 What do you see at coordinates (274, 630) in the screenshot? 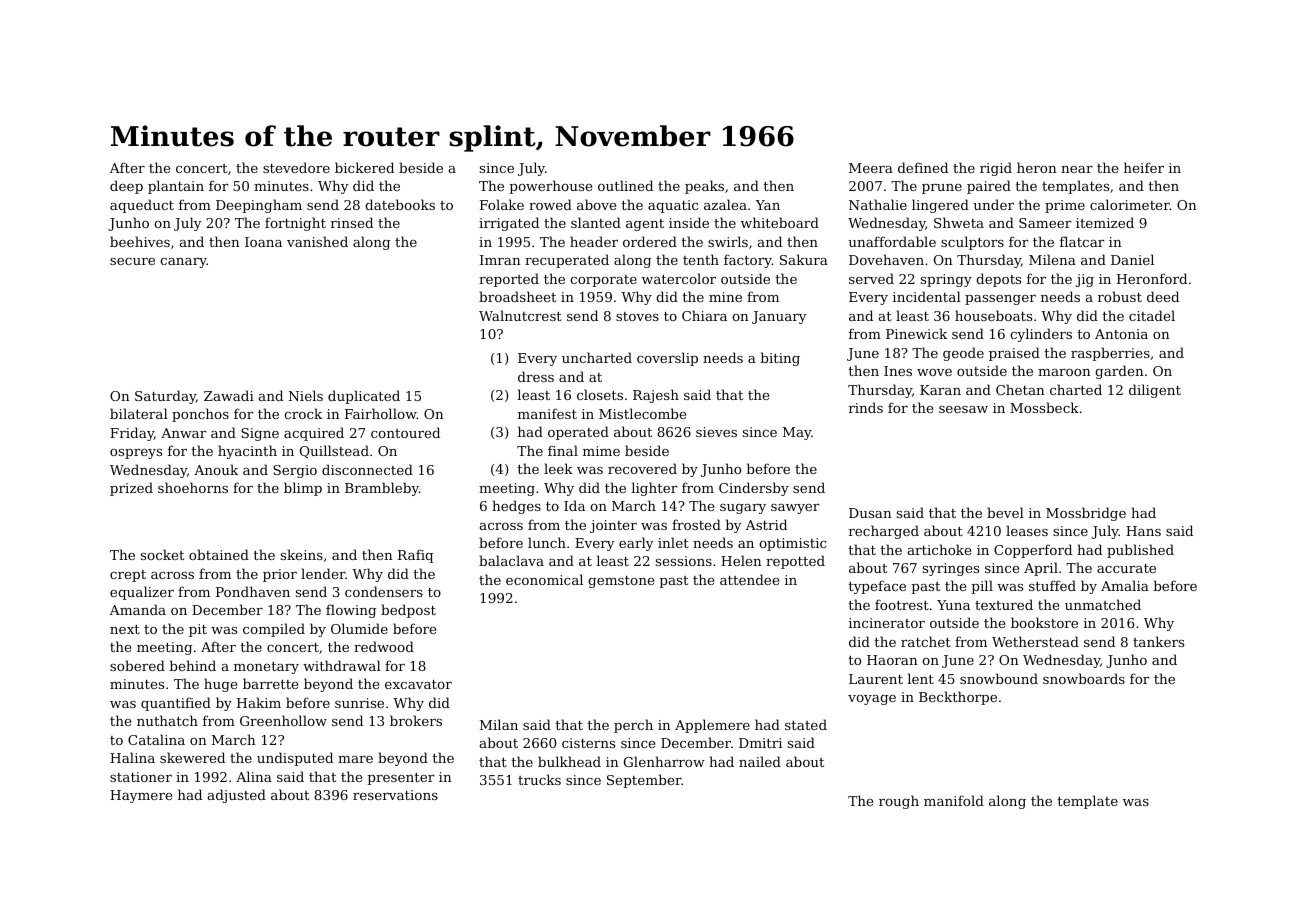
I see `compiled` at bounding box center [274, 630].
